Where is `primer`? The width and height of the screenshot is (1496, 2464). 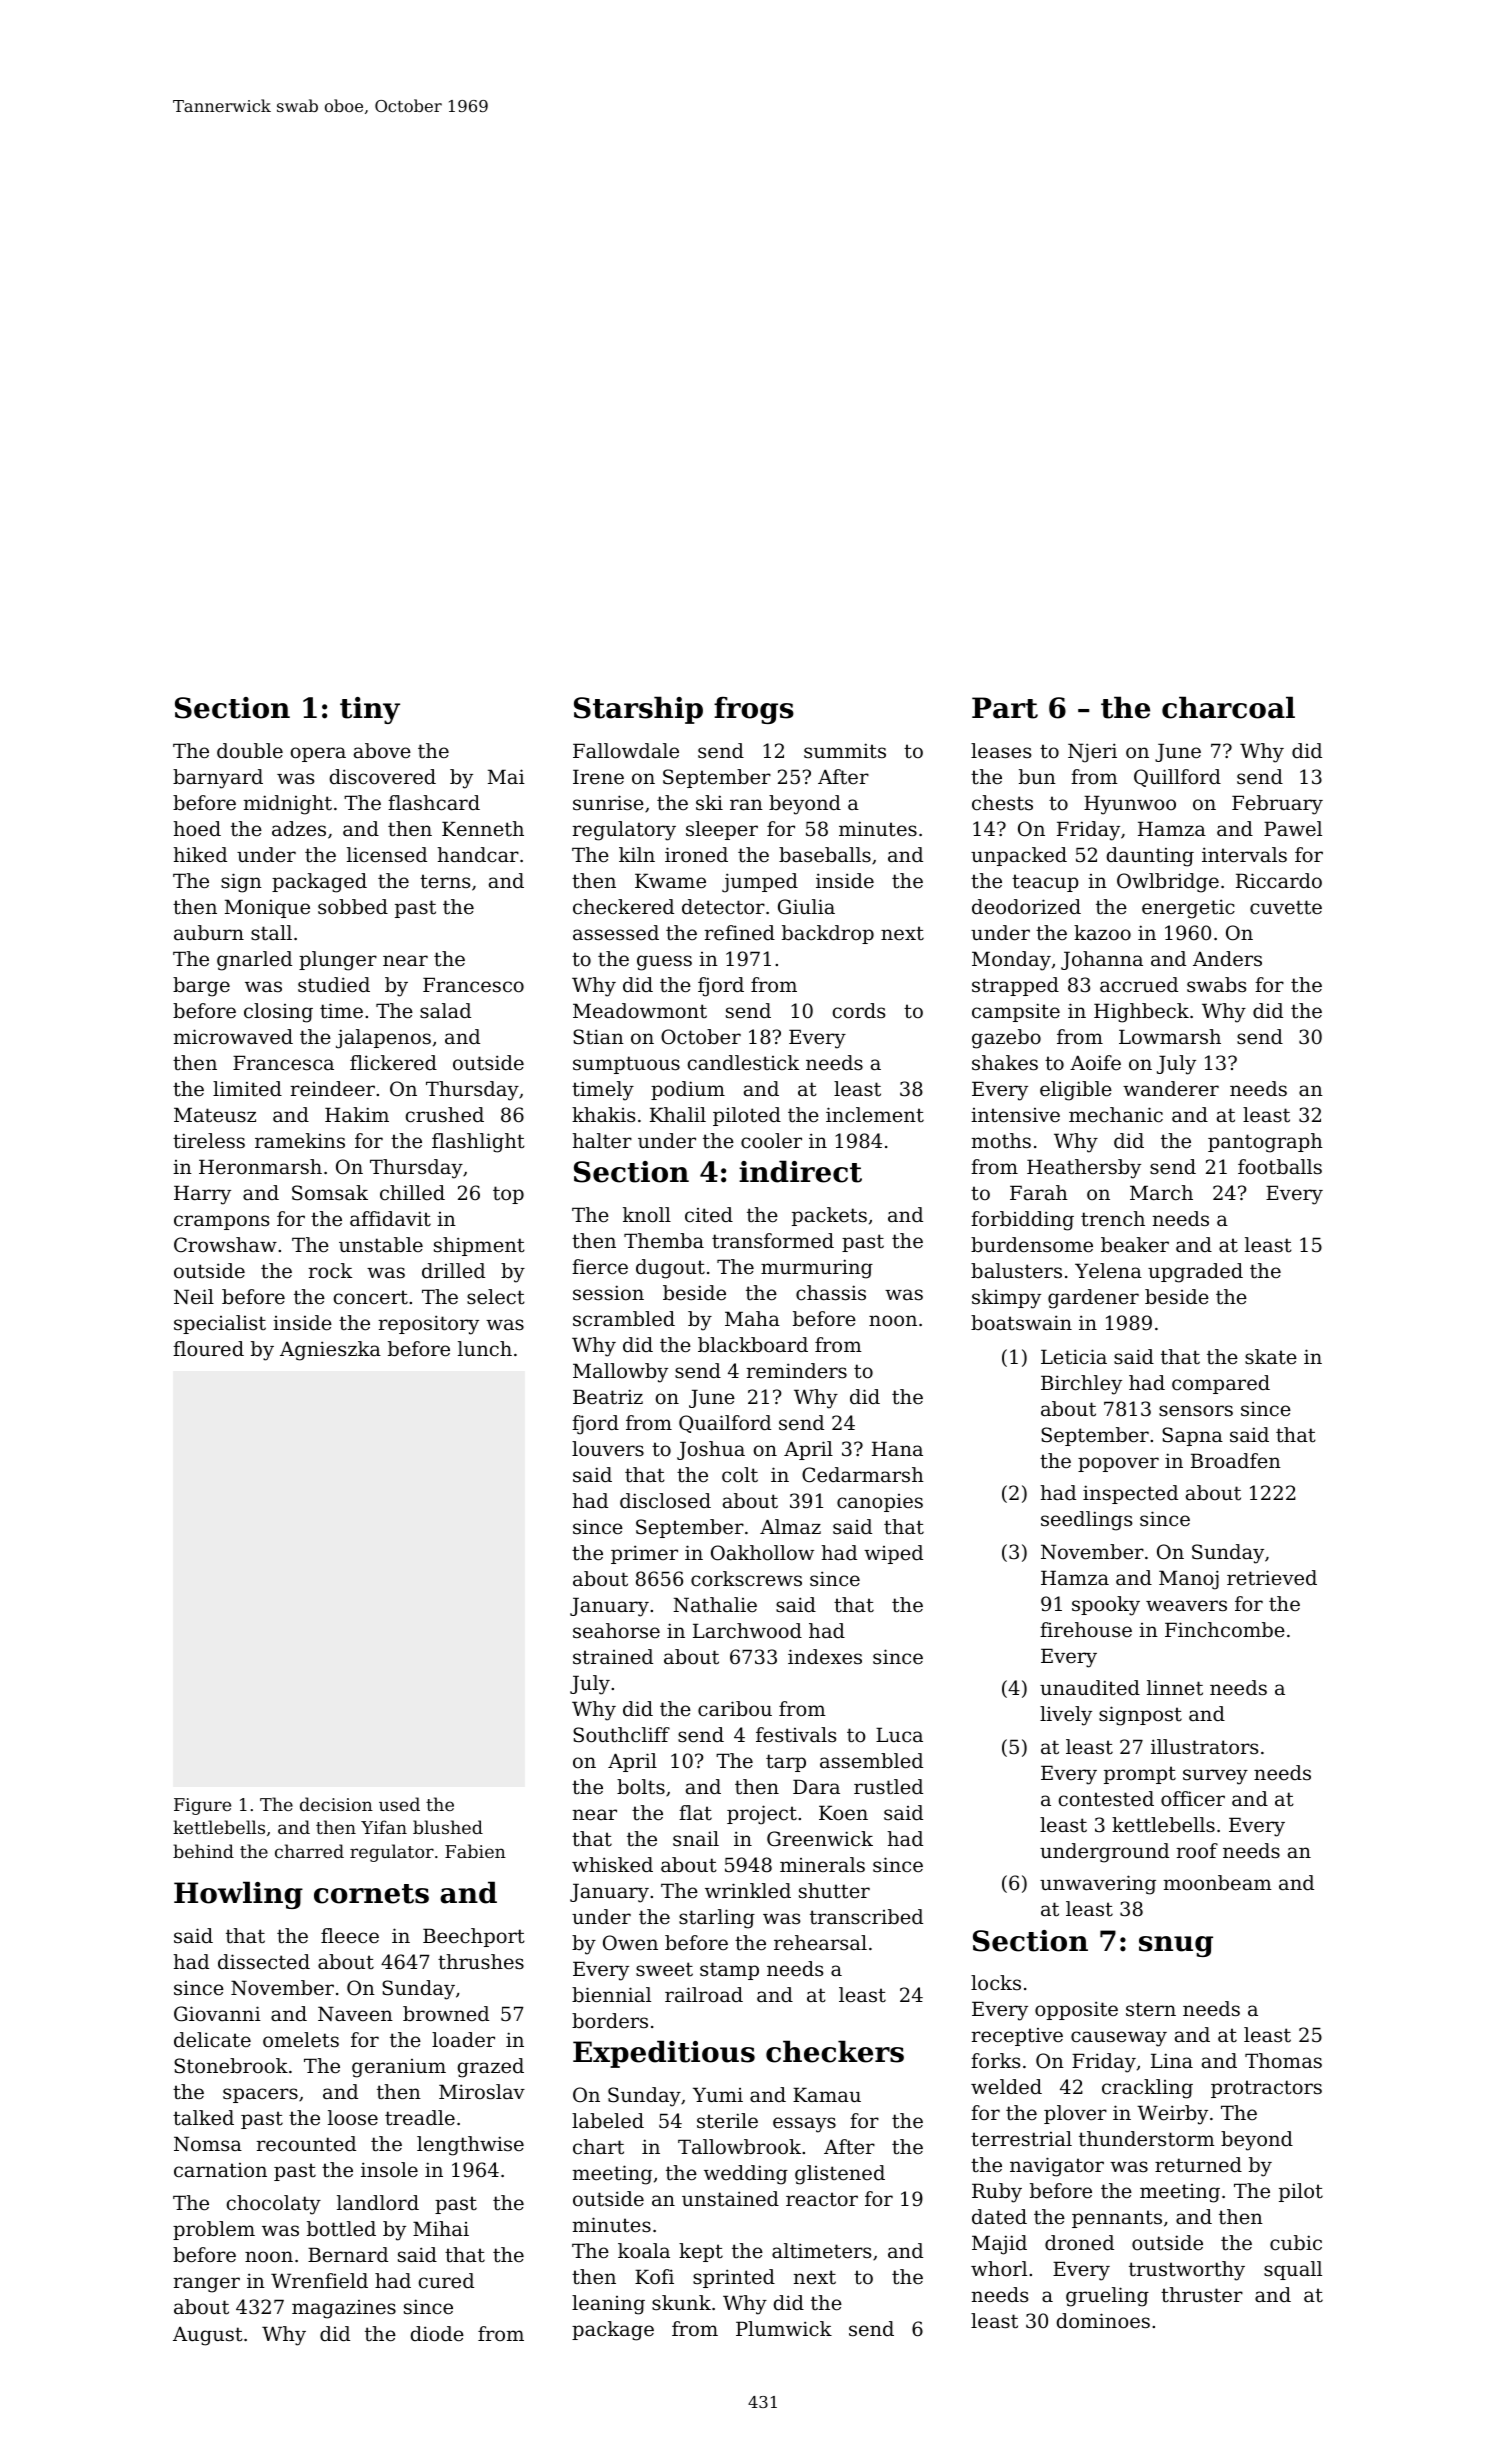 primer is located at coordinates (644, 1554).
